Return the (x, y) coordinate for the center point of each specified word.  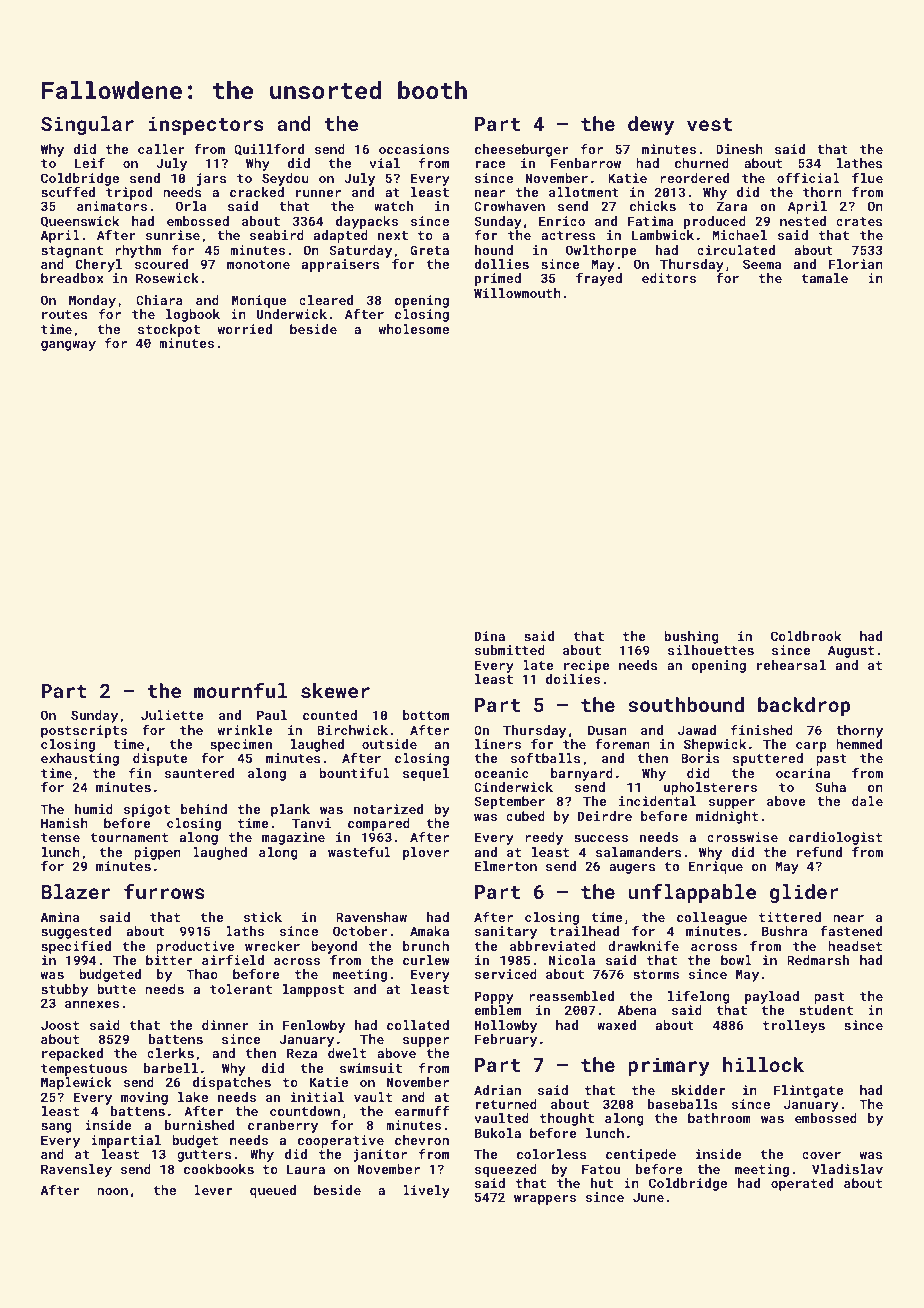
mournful (240, 690)
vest (709, 124)
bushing (691, 637)
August (851, 651)
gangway (68, 346)
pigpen (157, 853)
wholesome (414, 329)
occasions (414, 149)
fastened (851, 931)
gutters (204, 1156)
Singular (87, 125)
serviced (506, 974)
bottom (426, 715)
